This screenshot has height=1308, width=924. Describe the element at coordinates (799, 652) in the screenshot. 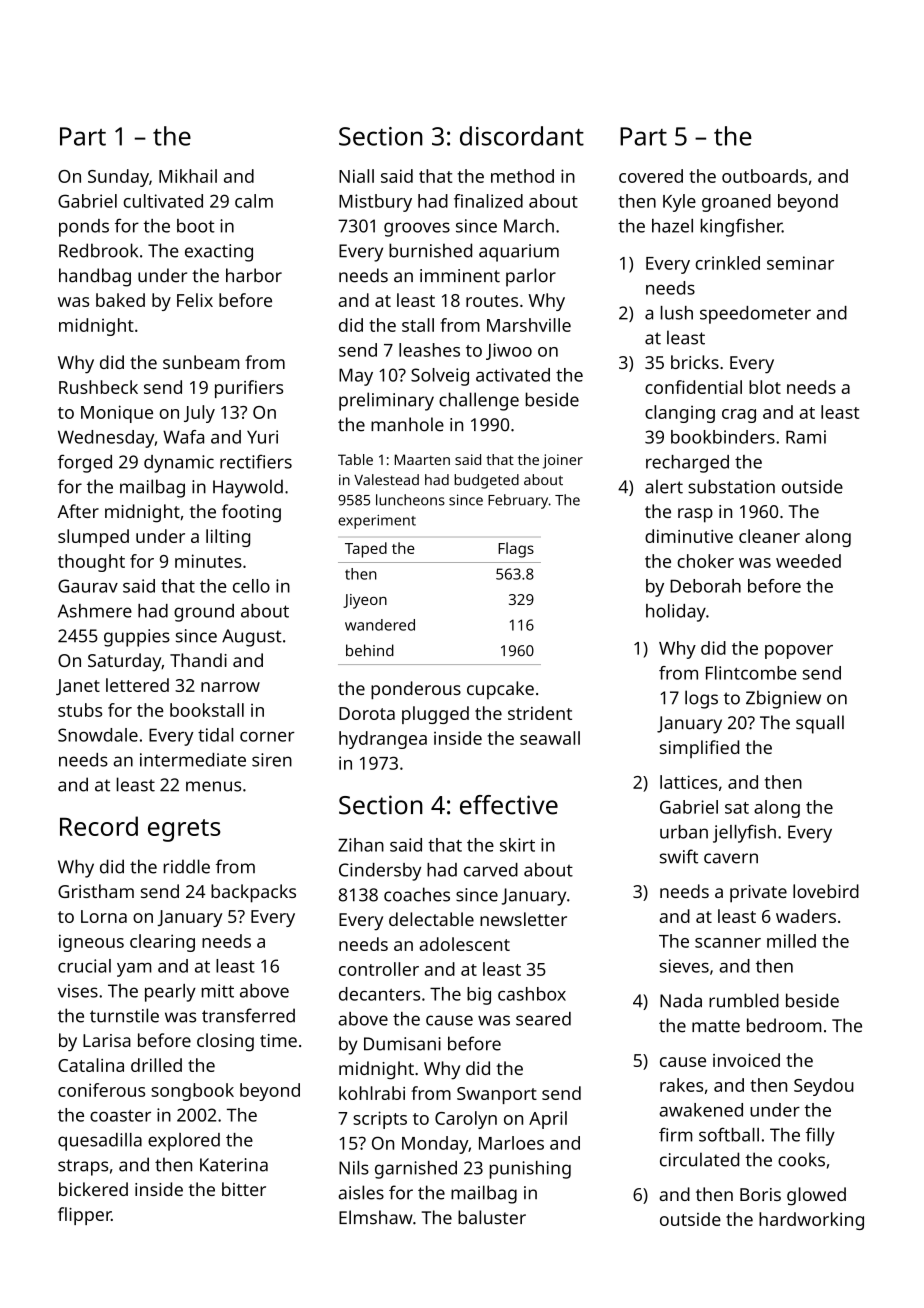

I see `popover` at that location.
